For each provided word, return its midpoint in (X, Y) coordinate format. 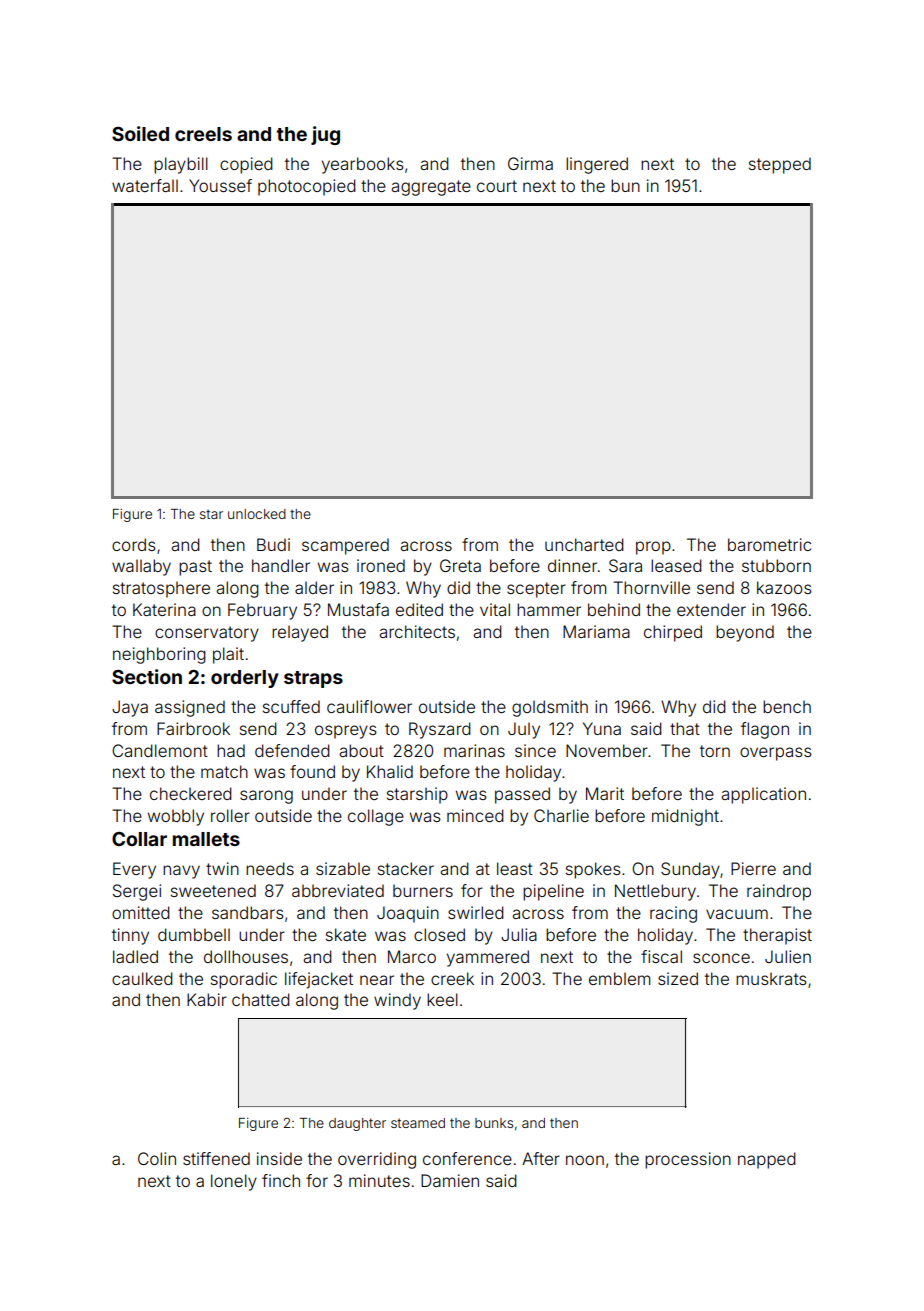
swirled (476, 912)
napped (767, 1160)
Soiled (140, 133)
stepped (780, 165)
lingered (597, 165)
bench (787, 706)
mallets (206, 839)
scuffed (291, 706)
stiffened (216, 1158)
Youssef (220, 185)
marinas (474, 750)
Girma (530, 163)
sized (678, 978)
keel (442, 999)
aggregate (431, 188)
